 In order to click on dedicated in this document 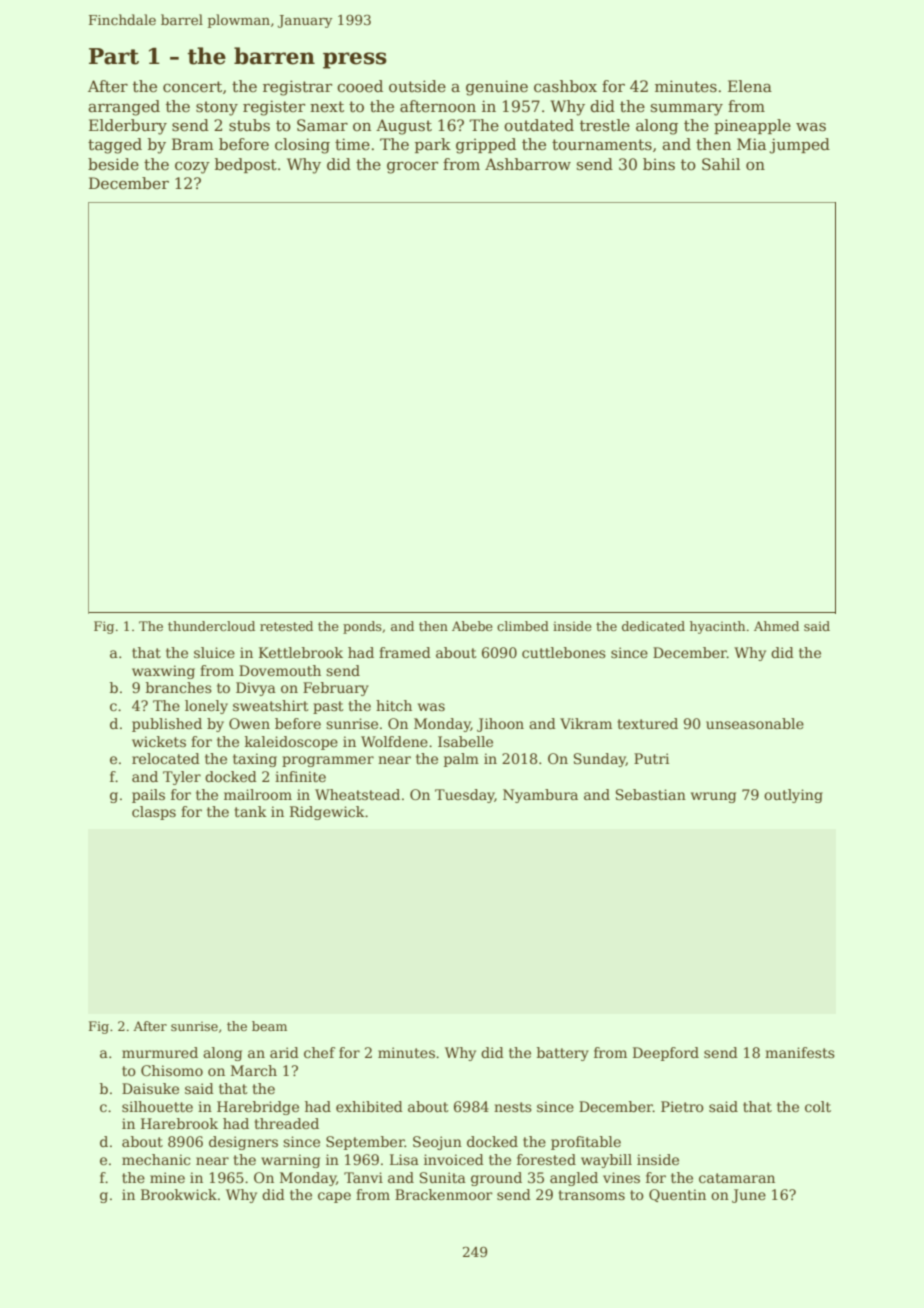, I will do `click(653, 626)`.
